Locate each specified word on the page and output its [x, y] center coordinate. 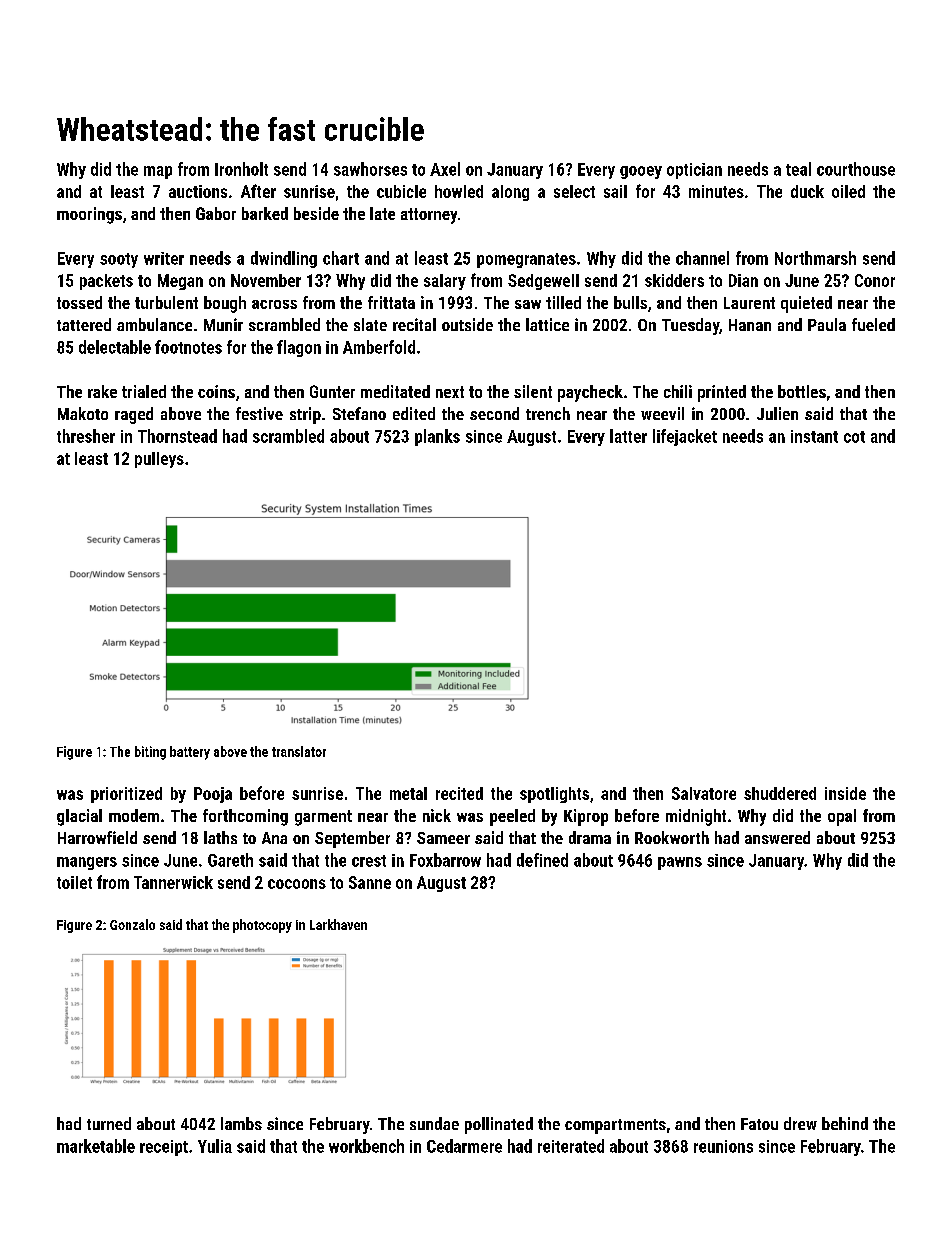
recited [459, 793]
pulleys [159, 460]
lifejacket [685, 437]
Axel [445, 169]
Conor [875, 280]
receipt [164, 1148]
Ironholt [241, 169]
